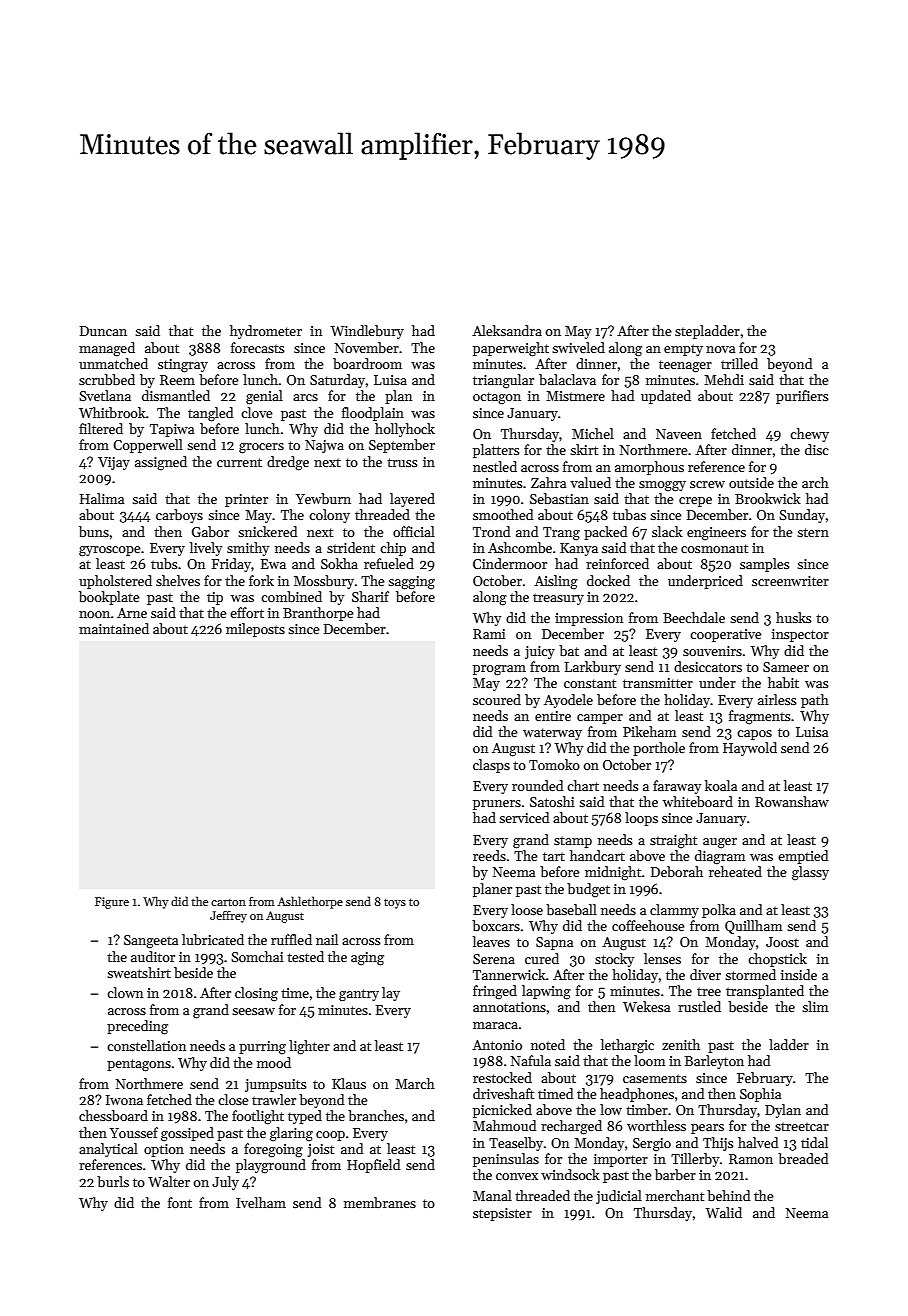 This page has height=1316, width=908. What do you see at coordinates (802, 397) in the page?
I see `purifiers` at bounding box center [802, 397].
